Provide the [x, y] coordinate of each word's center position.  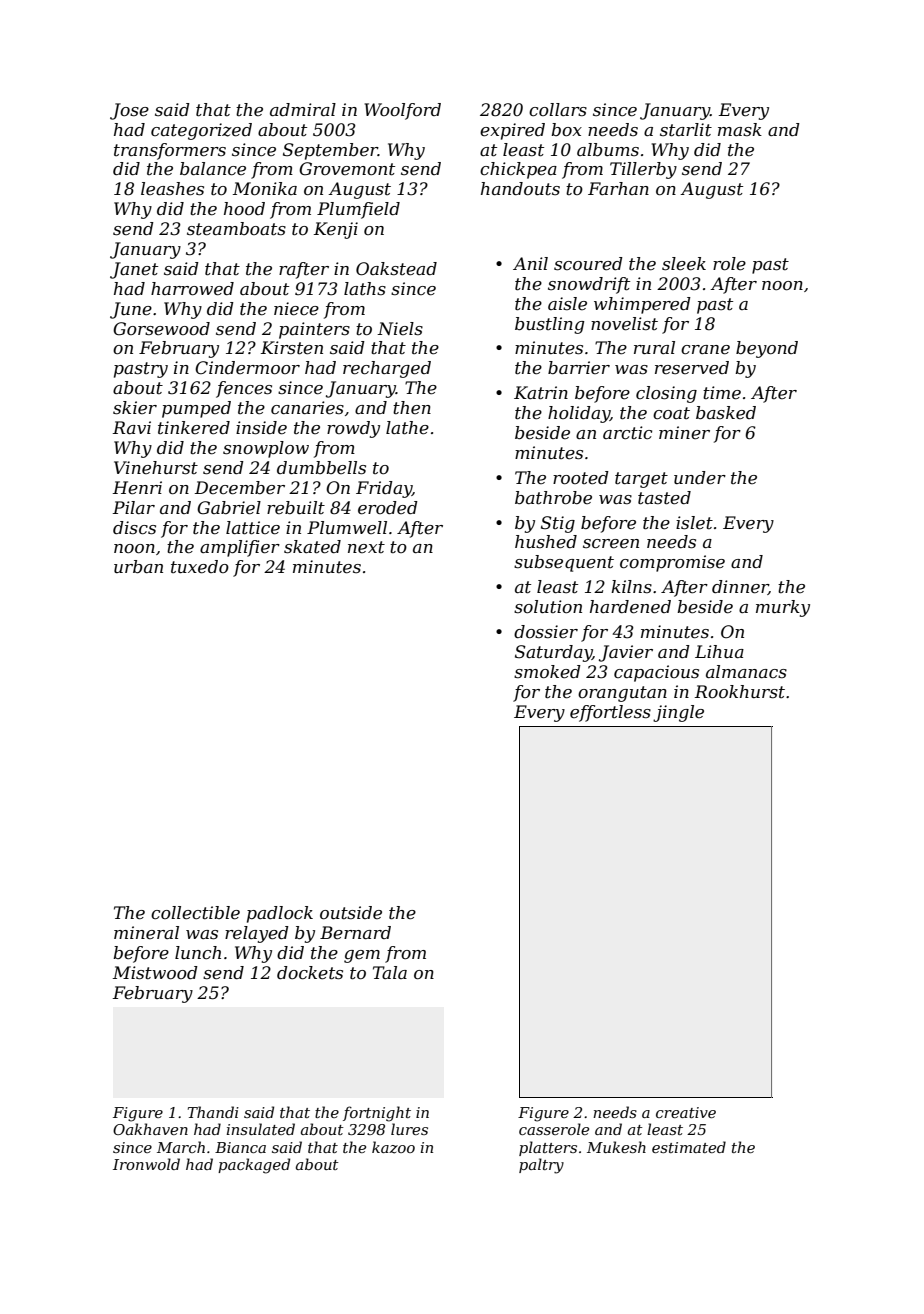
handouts [520, 188]
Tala [390, 972]
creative [686, 1112]
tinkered [194, 428]
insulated [260, 1129]
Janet [134, 270]
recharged [387, 369]
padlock [280, 914]
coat [671, 413]
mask [740, 129]
